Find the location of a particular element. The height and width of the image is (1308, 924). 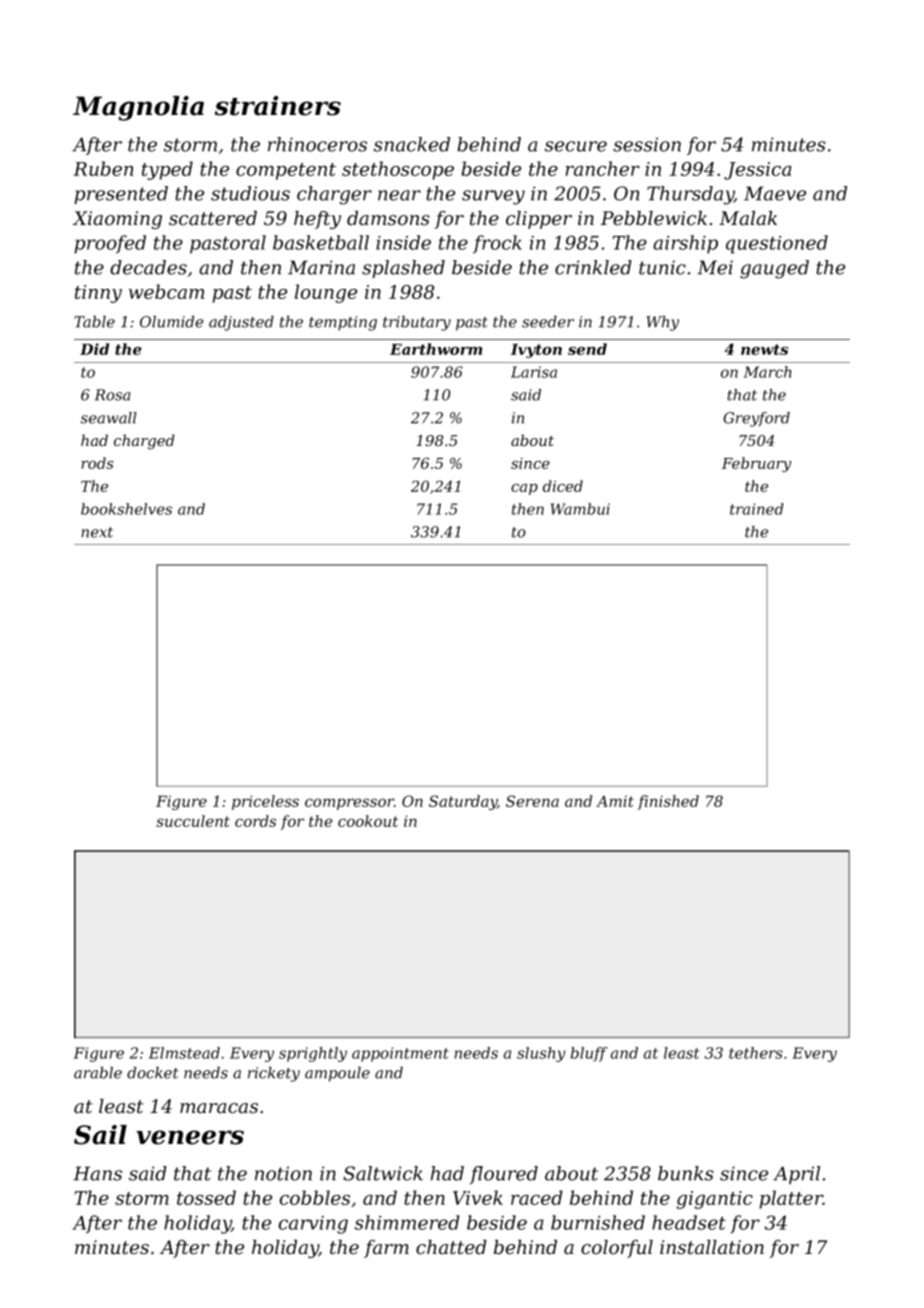

finished is located at coordinates (668, 802).
